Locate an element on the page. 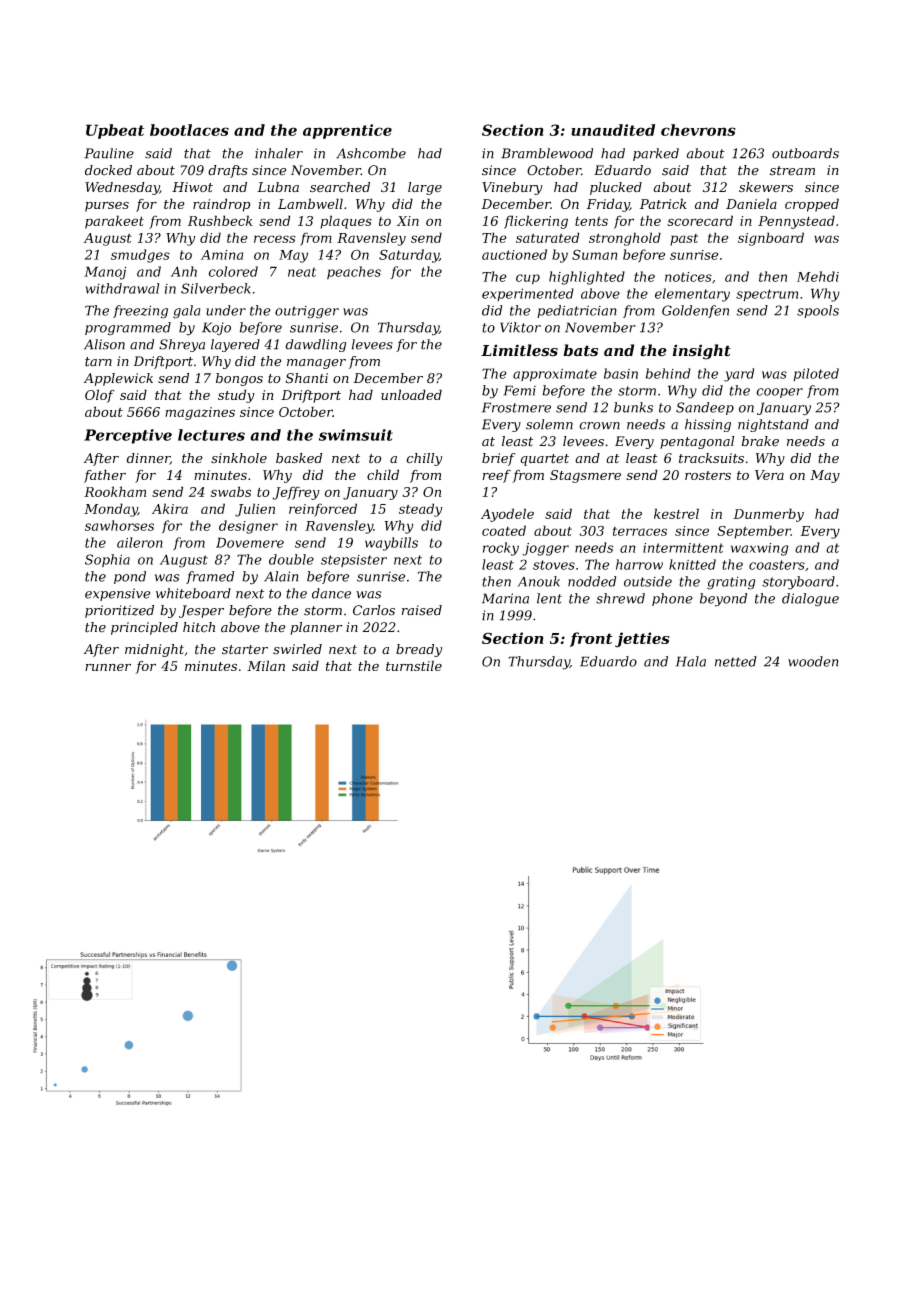 The height and width of the image is (1308, 924). outrigger is located at coordinates (307, 312).
